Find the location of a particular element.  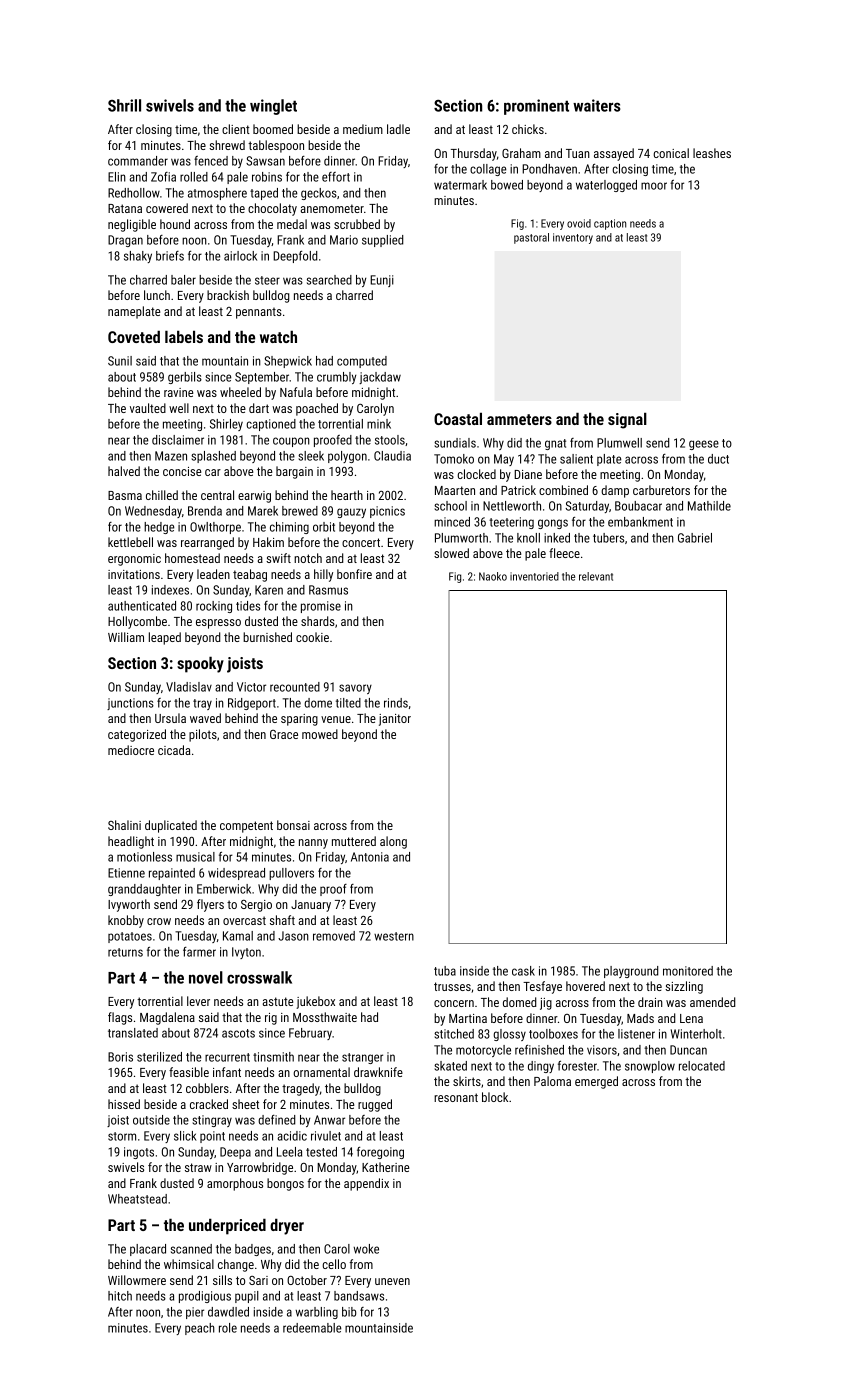

Emberwick is located at coordinates (224, 889).
